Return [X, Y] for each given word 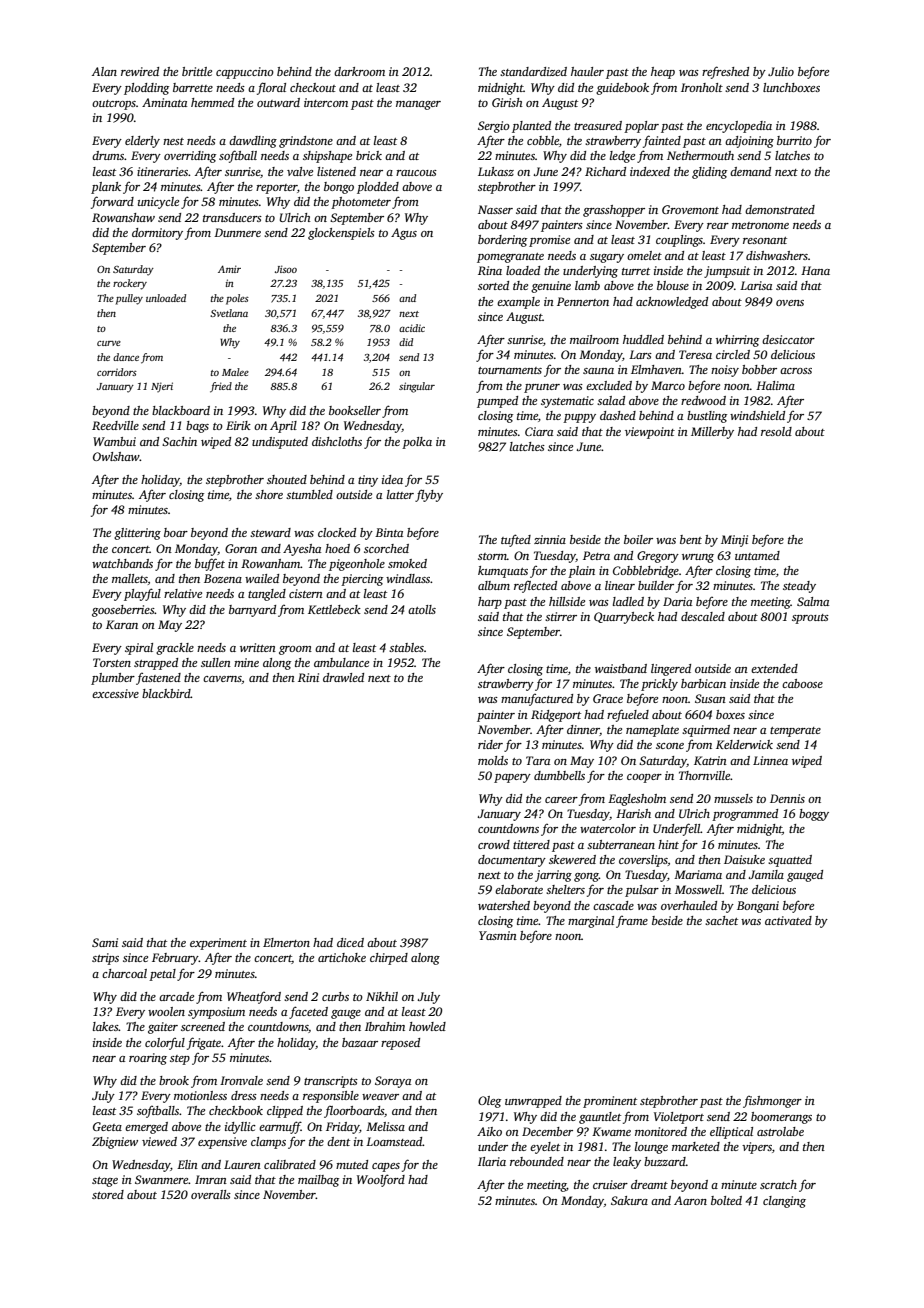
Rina [490, 270]
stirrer [561, 616]
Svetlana [229, 313]
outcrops [114, 105]
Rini [308, 677]
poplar [641, 127]
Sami [105, 942]
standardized [533, 71]
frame [632, 922]
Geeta [107, 1126]
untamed [757, 555]
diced [350, 942]
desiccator [788, 339]
